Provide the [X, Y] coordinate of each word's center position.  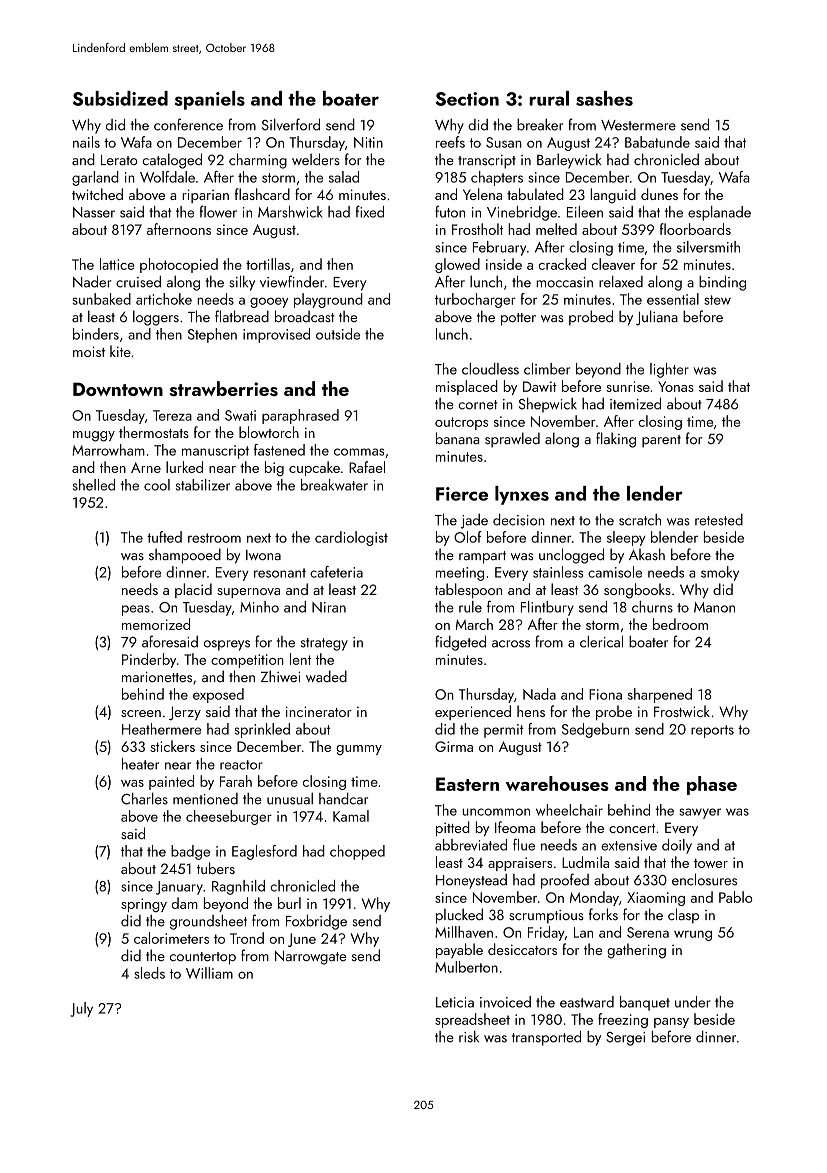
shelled [94, 485]
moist [89, 351]
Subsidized [120, 98]
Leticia [455, 1002]
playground [328, 300]
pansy [671, 1023]
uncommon [496, 812]
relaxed [621, 281]
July [81, 1009]
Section [467, 99]
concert [632, 828]
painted [171, 782]
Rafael [367, 467]
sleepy [626, 538]
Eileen [585, 212]
